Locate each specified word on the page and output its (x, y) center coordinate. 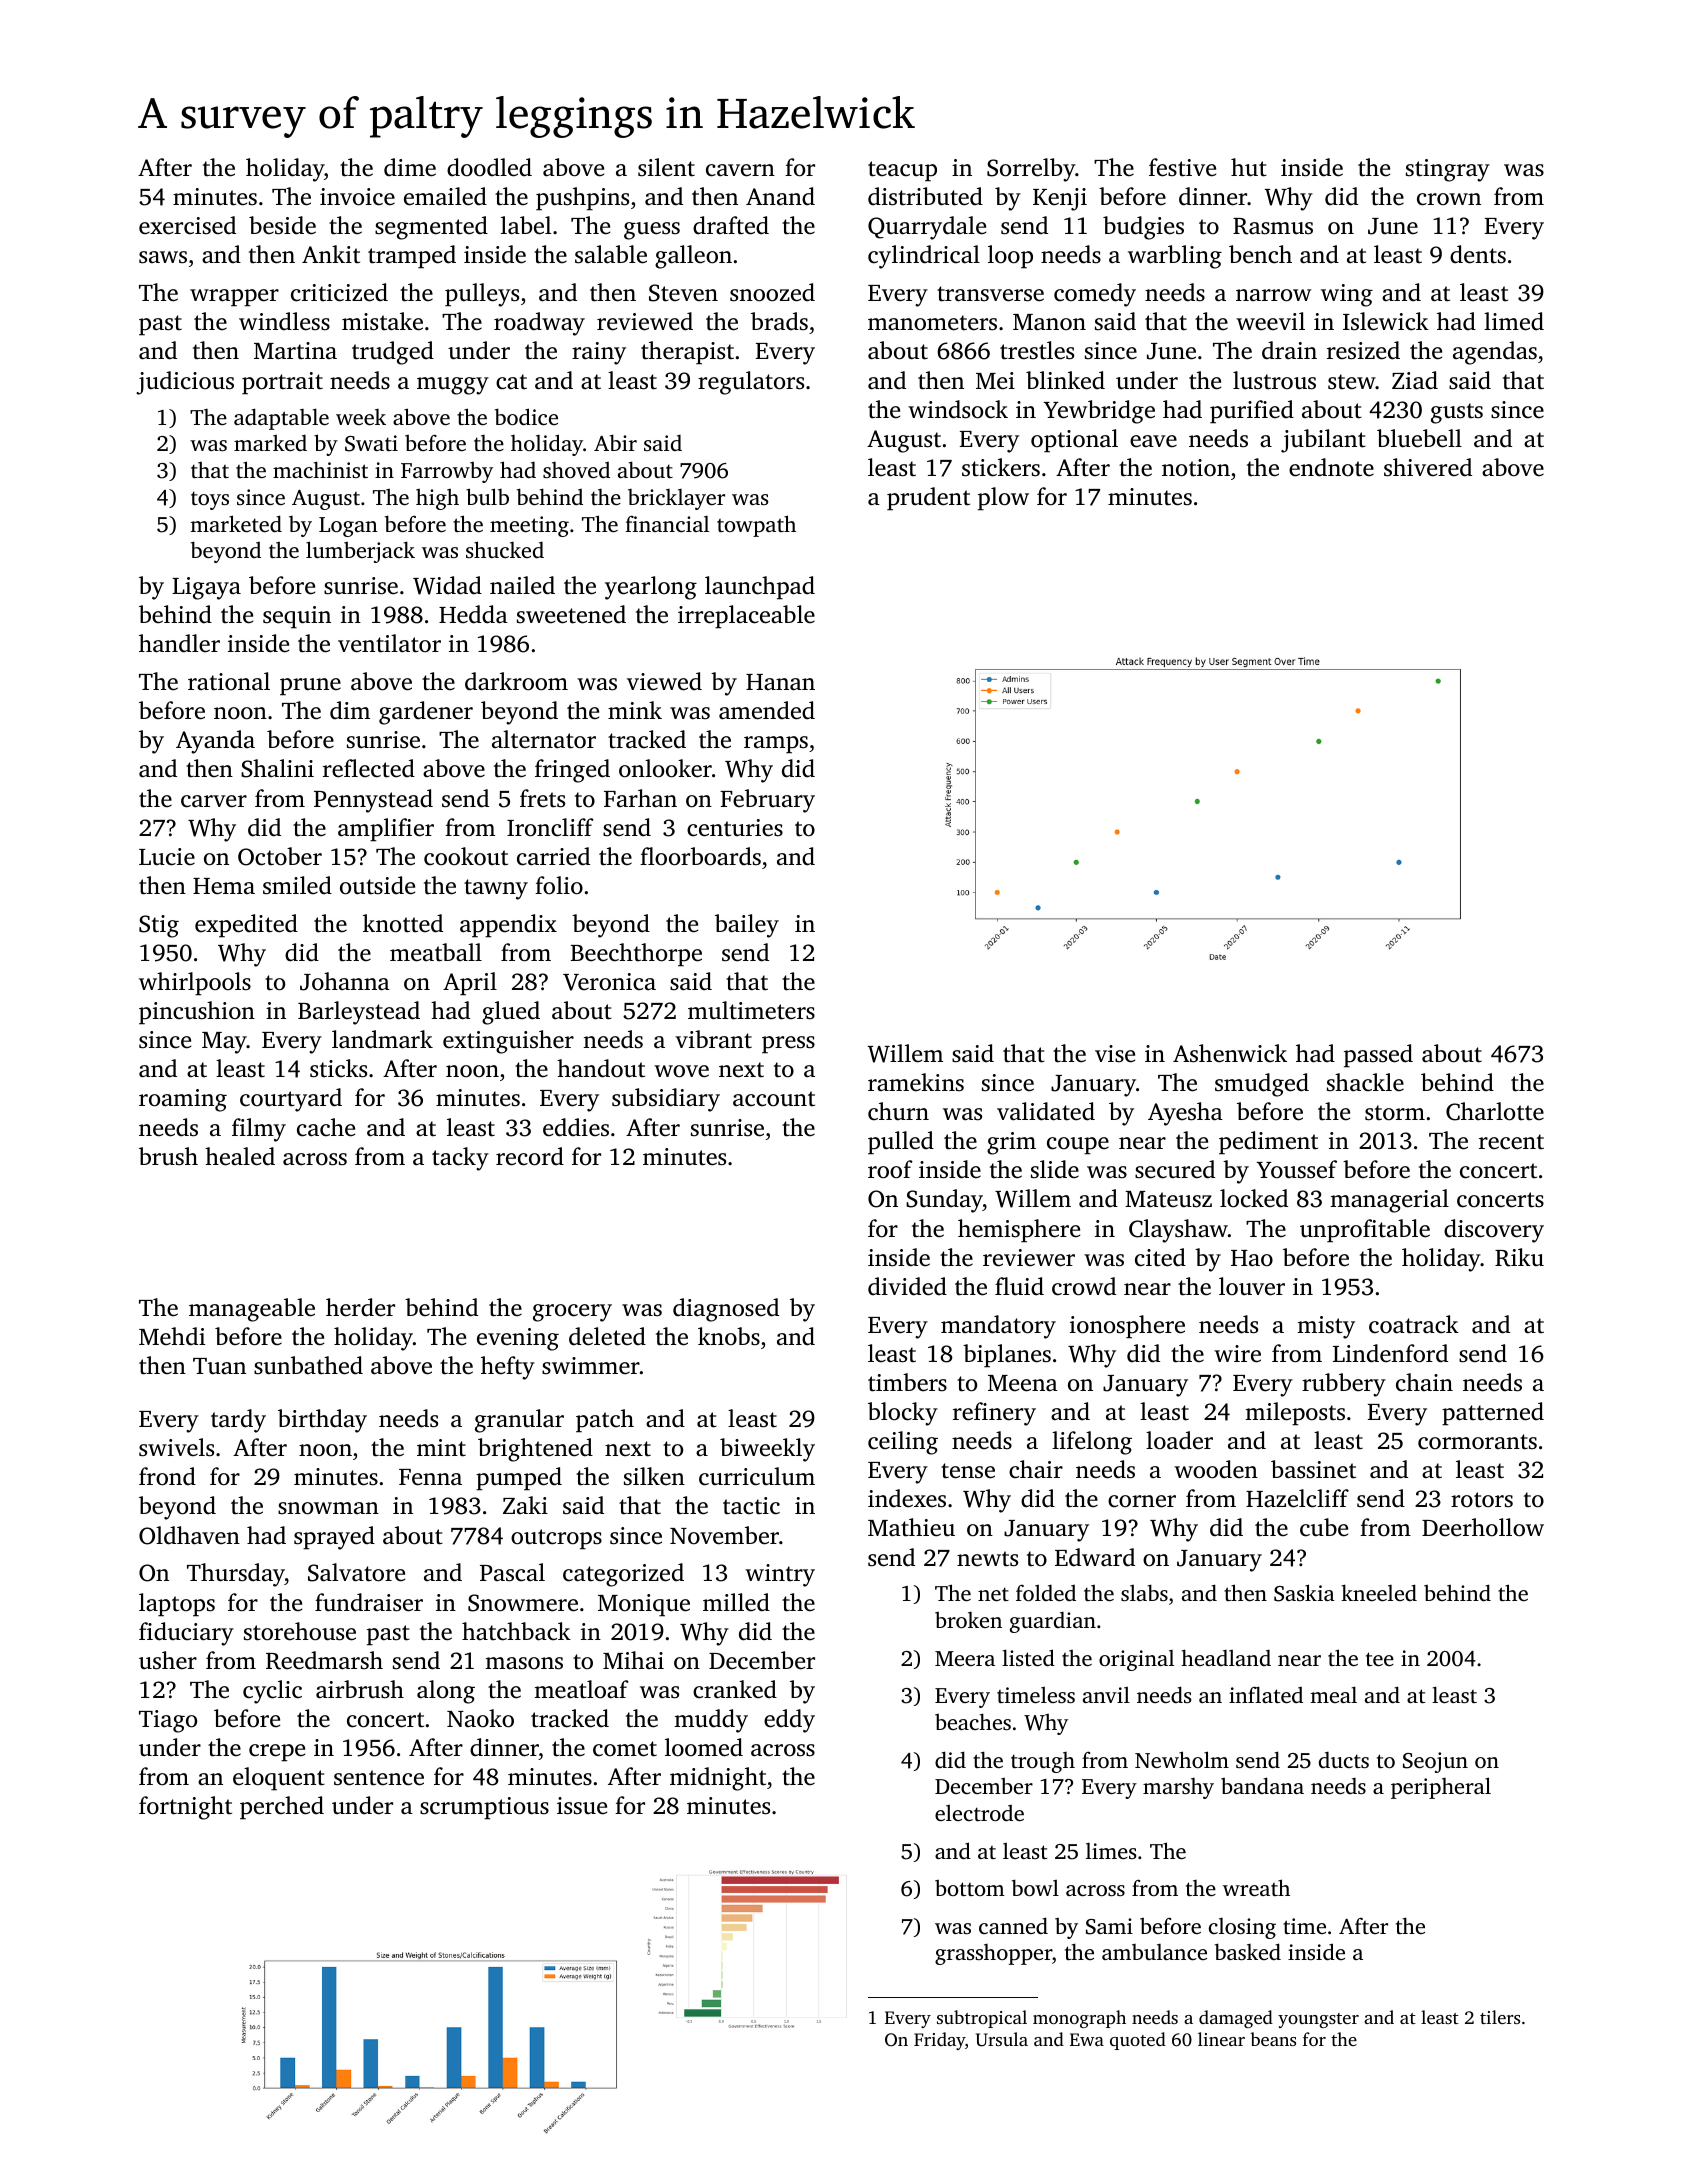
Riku (1519, 1257)
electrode (979, 1813)
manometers (932, 323)
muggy (453, 386)
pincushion (197, 1013)
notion (1196, 468)
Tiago (168, 1721)
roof (890, 1169)
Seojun (1435, 1762)
